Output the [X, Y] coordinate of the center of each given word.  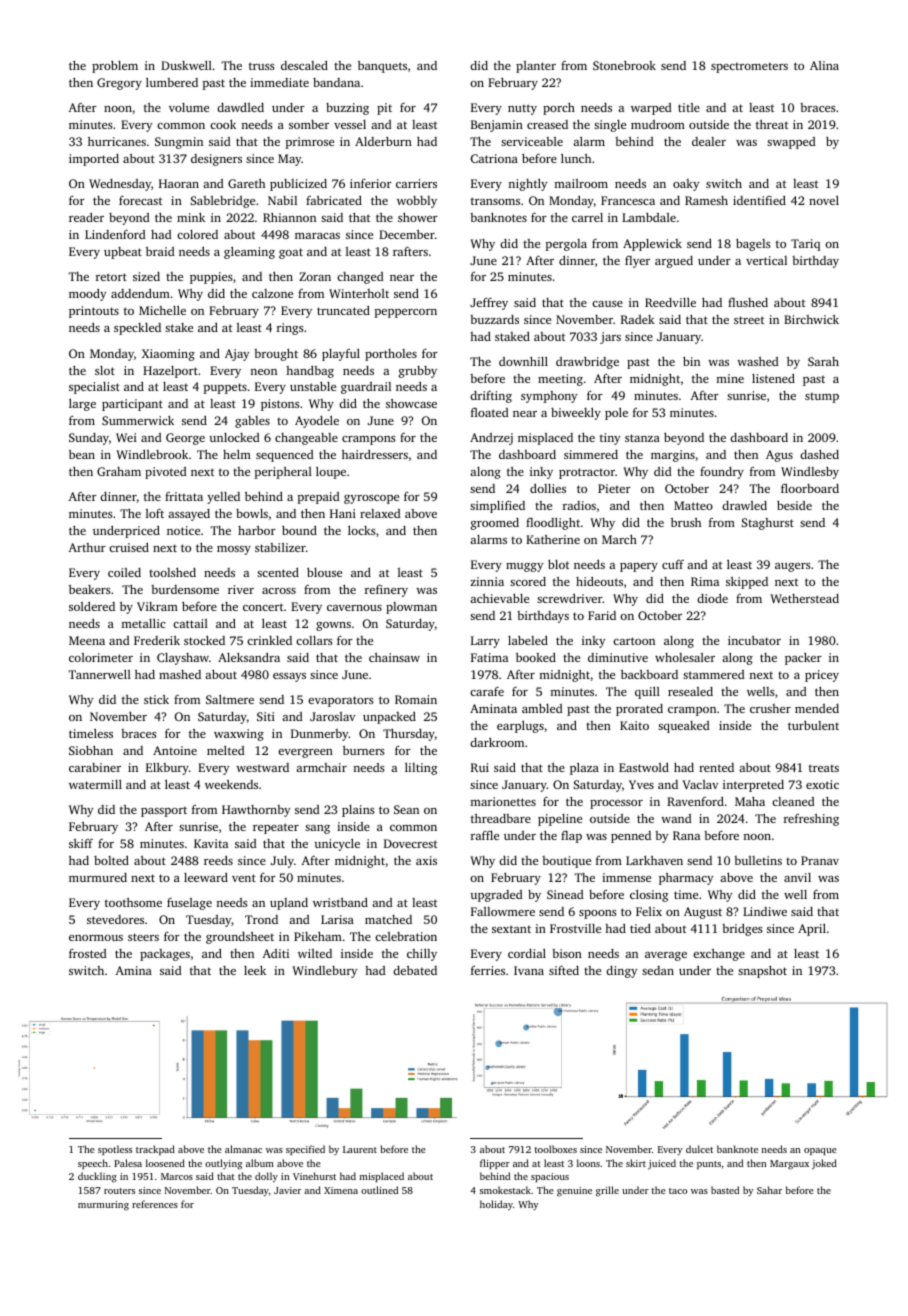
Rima [705, 581]
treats [824, 768]
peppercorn [405, 313]
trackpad [155, 1150]
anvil [797, 877]
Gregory [119, 84]
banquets [382, 67]
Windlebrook [152, 454]
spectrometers [749, 68]
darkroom [497, 742]
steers [143, 937]
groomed [495, 524]
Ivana [529, 970]
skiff [81, 843]
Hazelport [170, 372]
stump [822, 398]
